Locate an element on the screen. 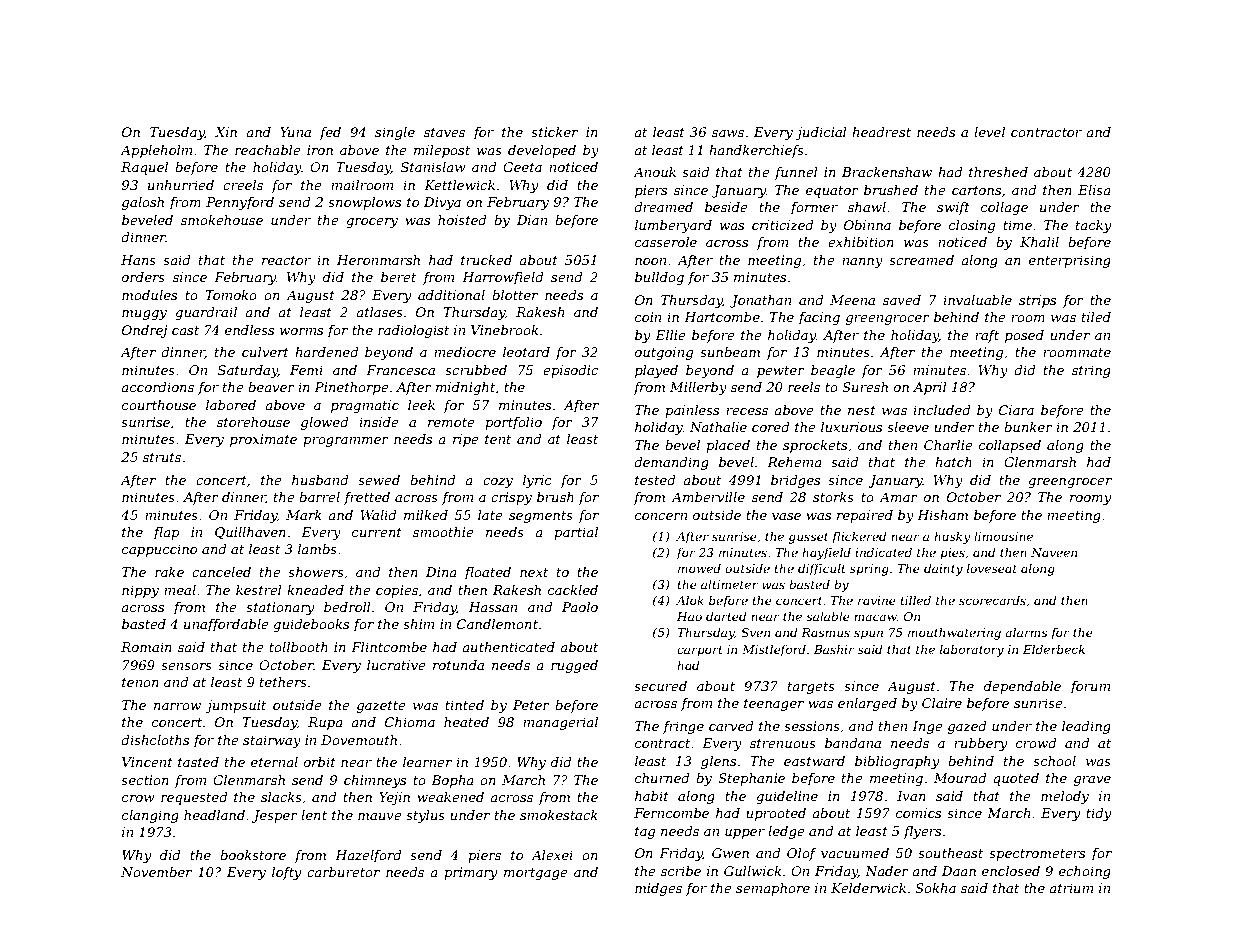 Image resolution: width=1233 pixels, height=952 pixels. sticker is located at coordinates (554, 132).
